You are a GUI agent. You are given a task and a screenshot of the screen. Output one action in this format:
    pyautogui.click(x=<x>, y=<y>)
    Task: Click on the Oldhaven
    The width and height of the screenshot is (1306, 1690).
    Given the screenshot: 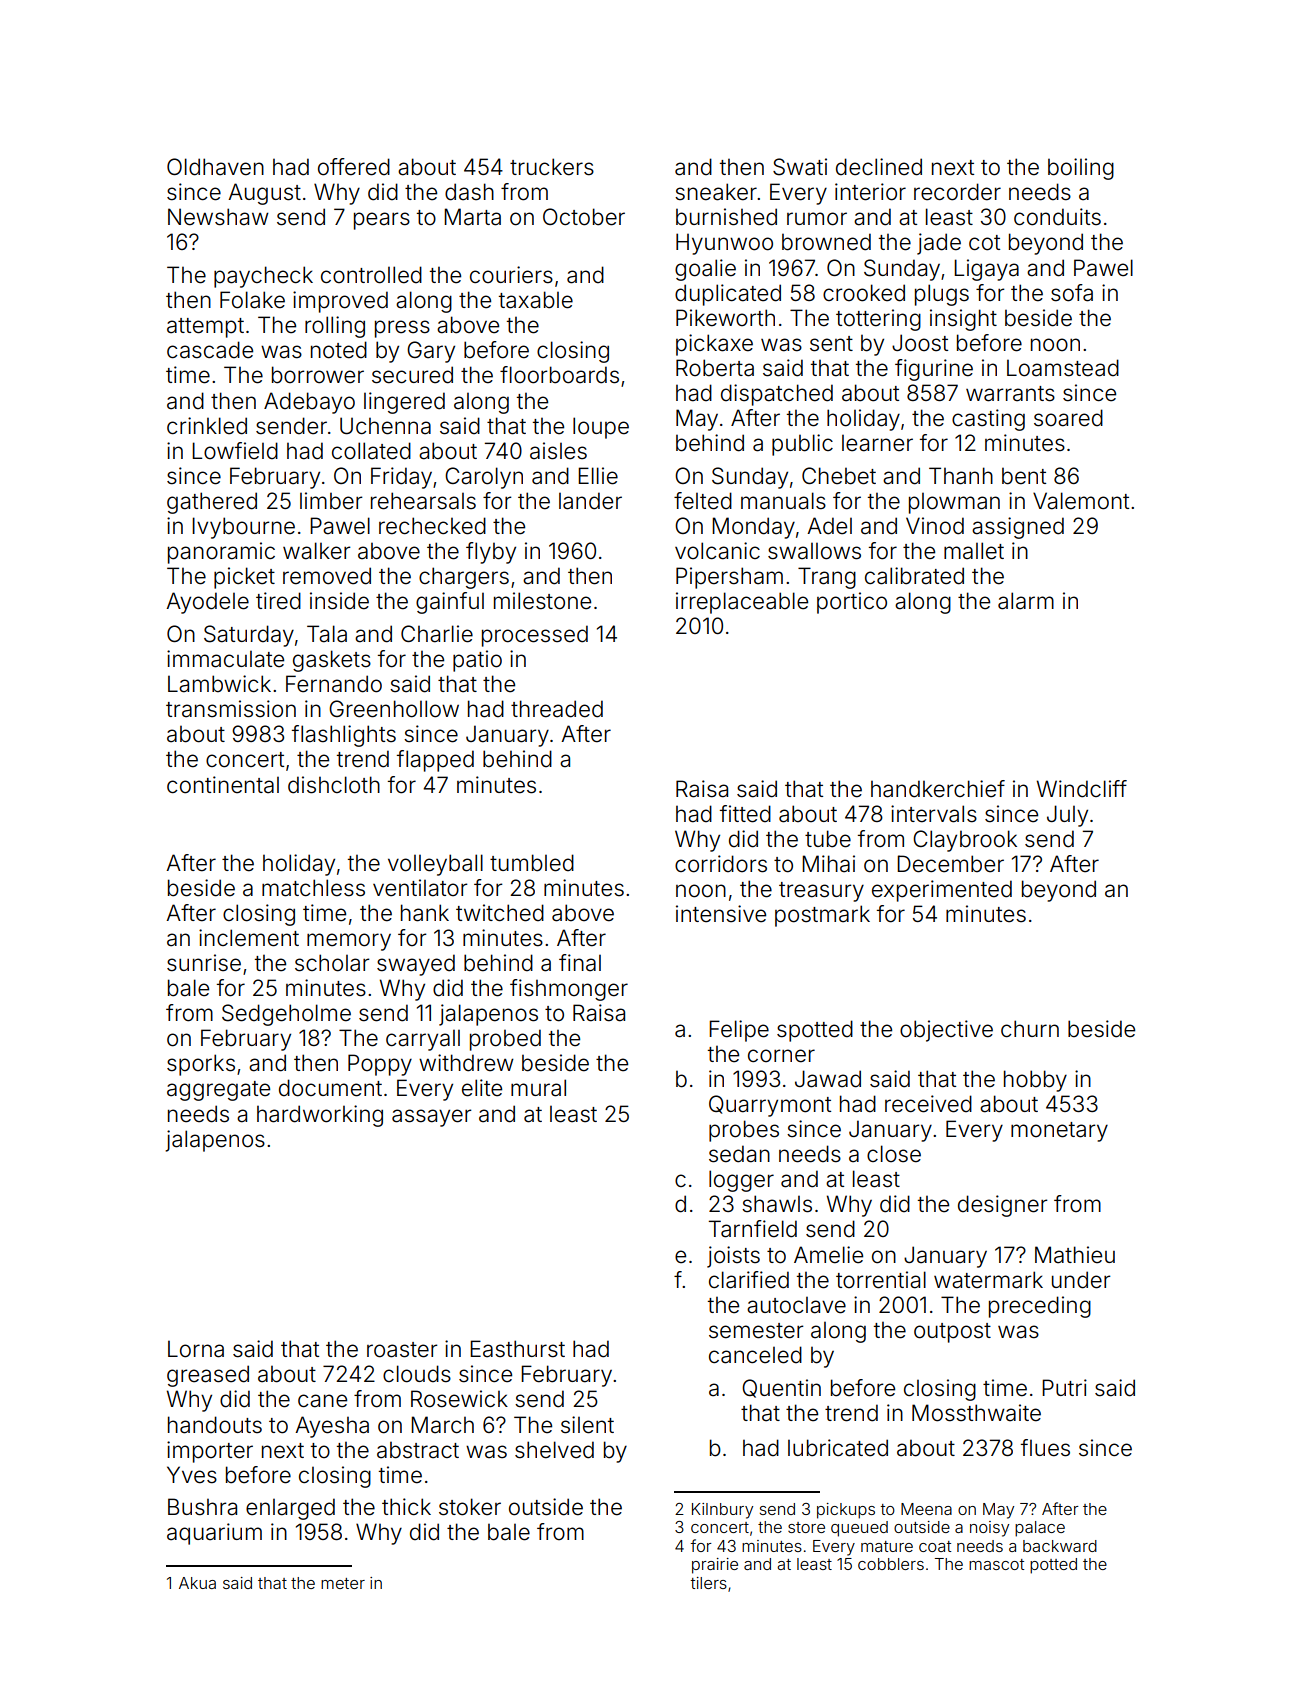 What is the action you would take?
    pyautogui.click(x=215, y=167)
